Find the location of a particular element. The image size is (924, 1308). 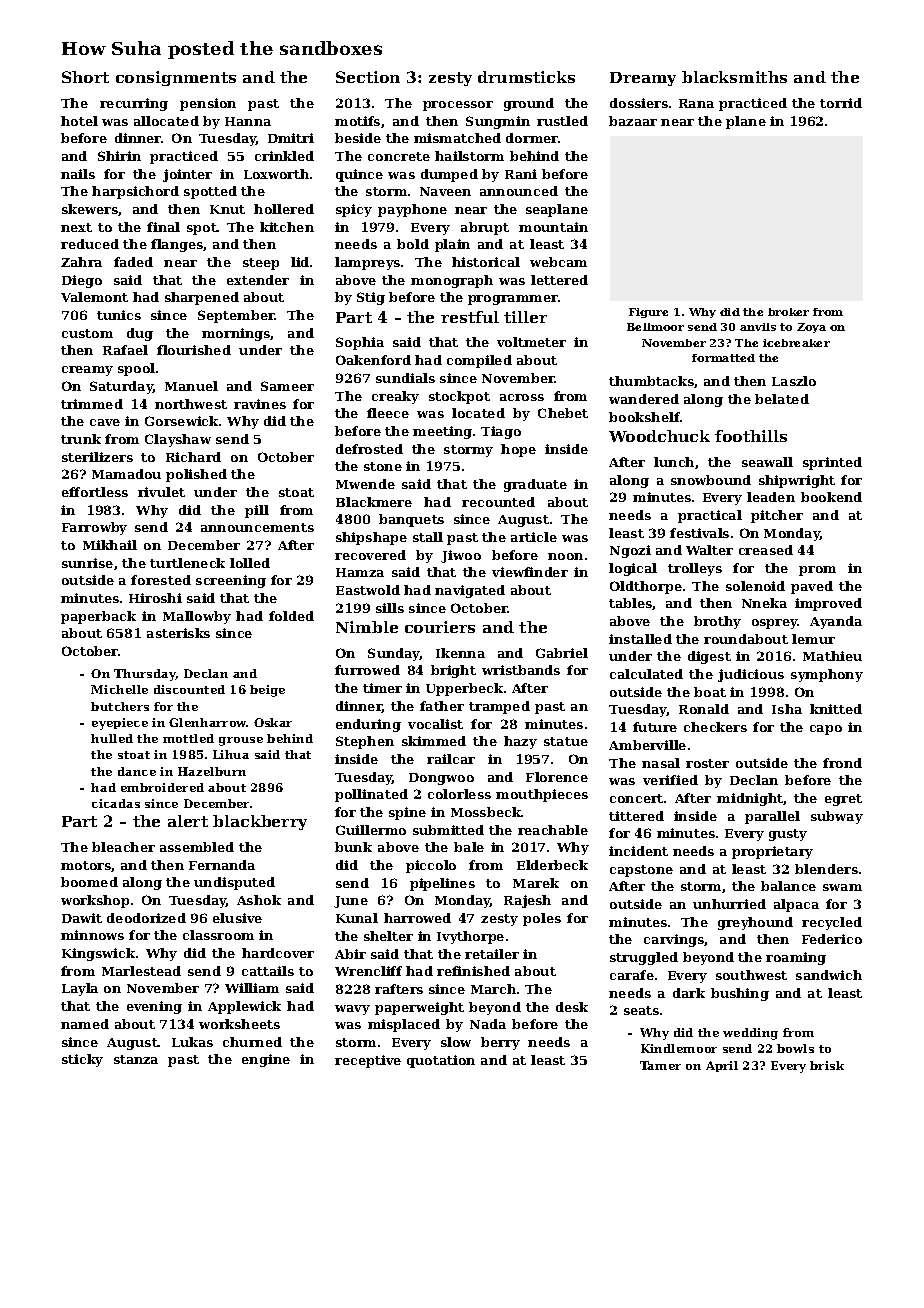

paperweight is located at coordinates (419, 1008).
